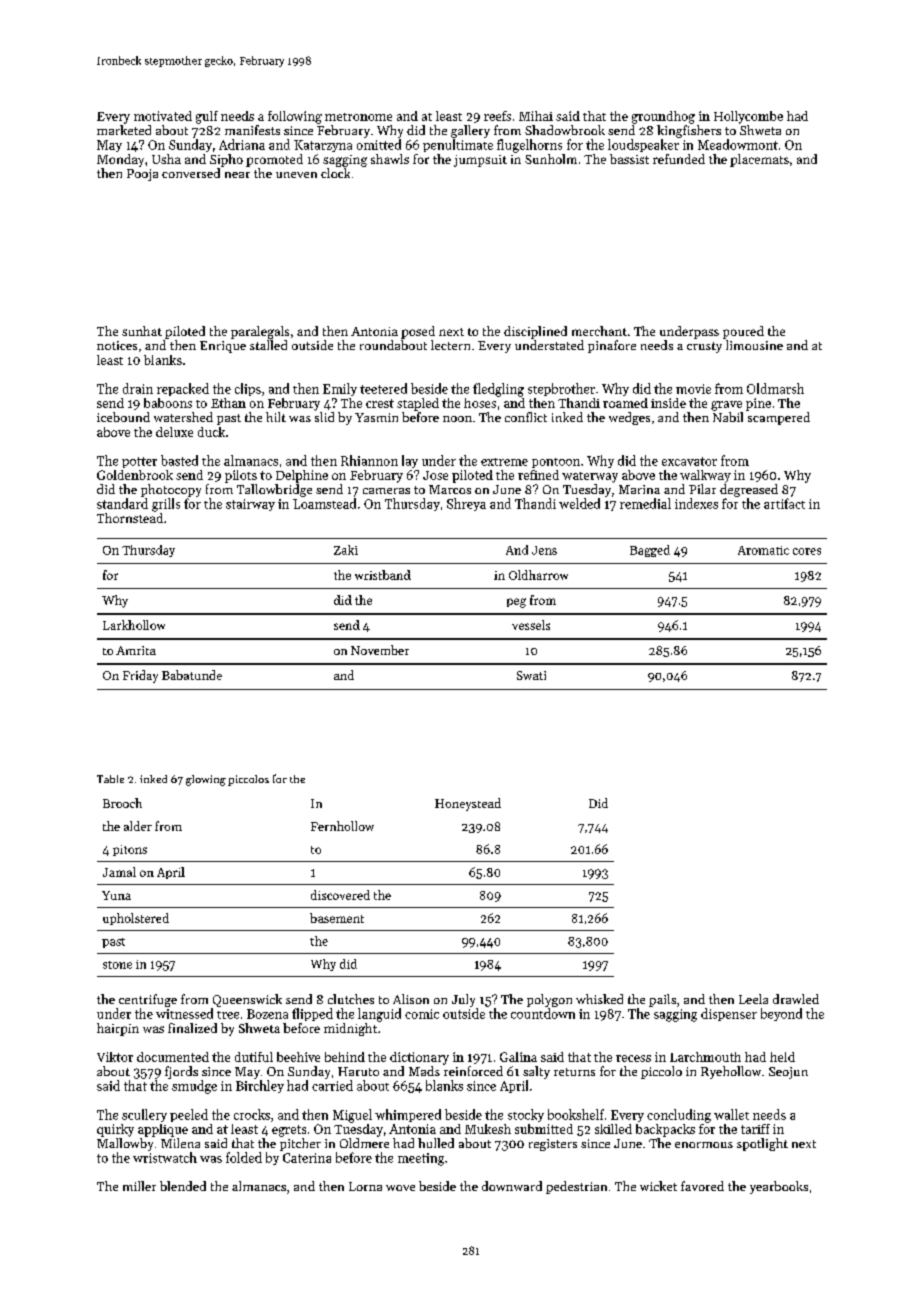  I want to click on lectern, so click(450, 345).
